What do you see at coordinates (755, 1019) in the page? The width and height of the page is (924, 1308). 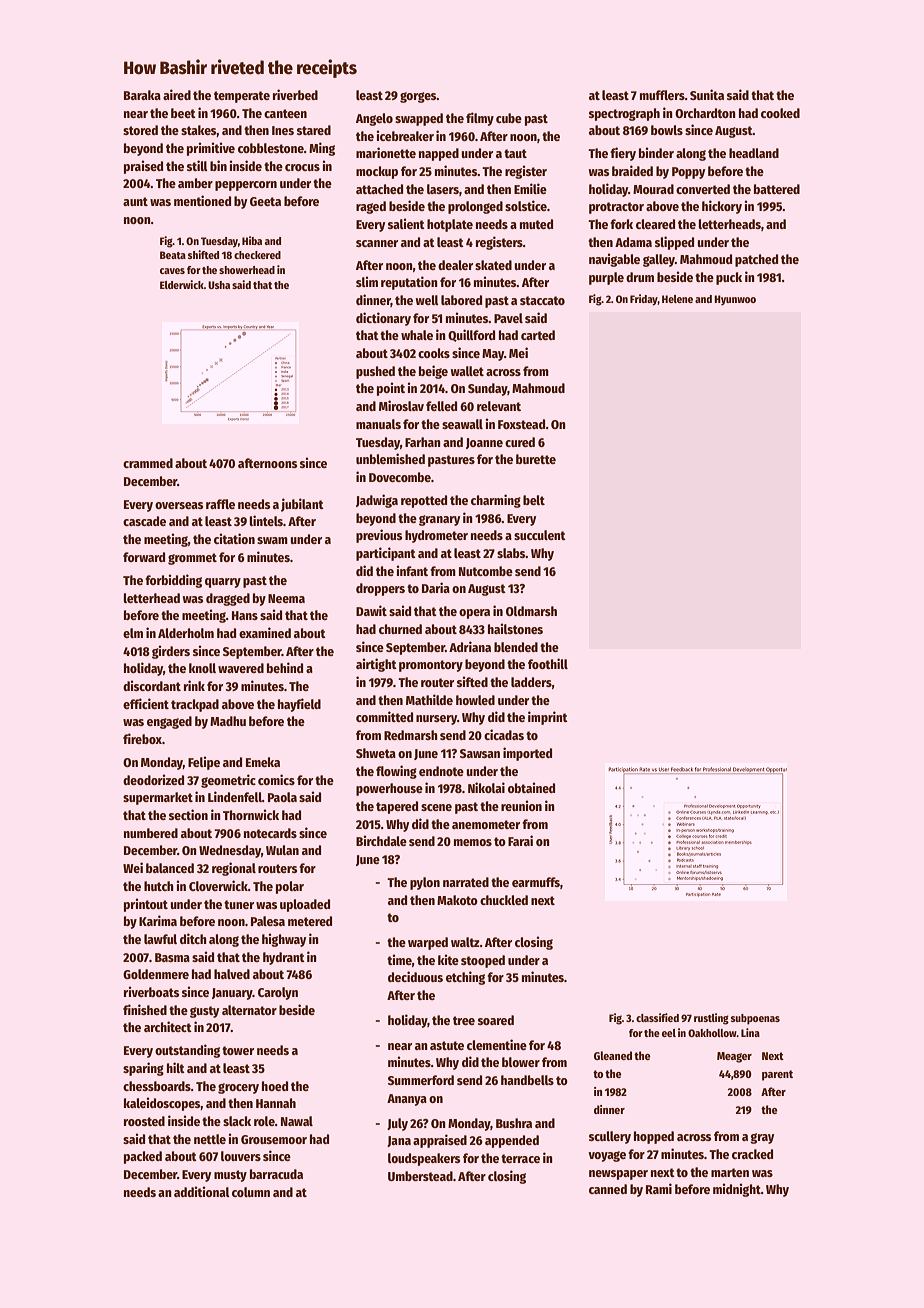 I see `subpoenas` at bounding box center [755, 1019].
